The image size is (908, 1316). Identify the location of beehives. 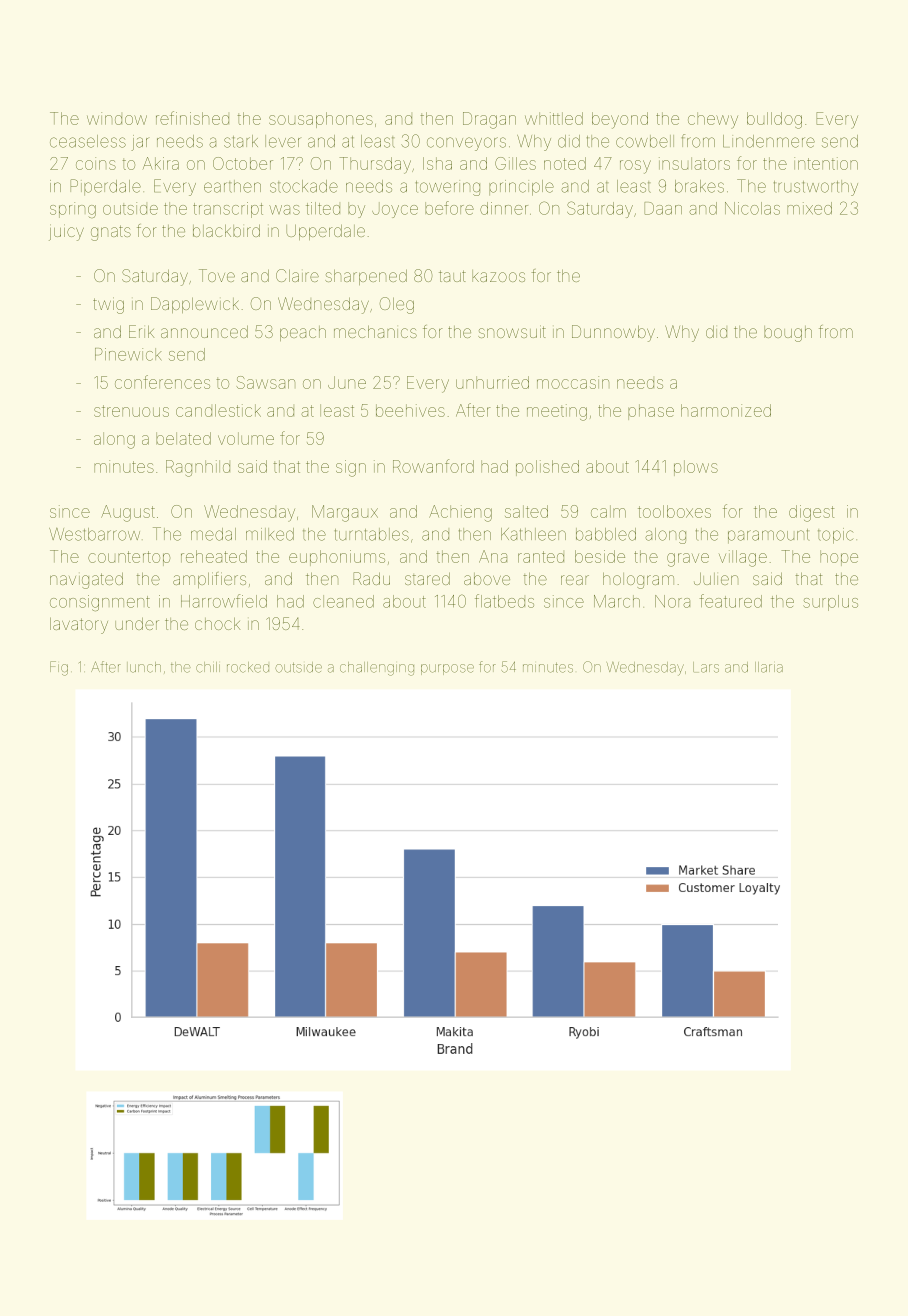
(410, 410).
